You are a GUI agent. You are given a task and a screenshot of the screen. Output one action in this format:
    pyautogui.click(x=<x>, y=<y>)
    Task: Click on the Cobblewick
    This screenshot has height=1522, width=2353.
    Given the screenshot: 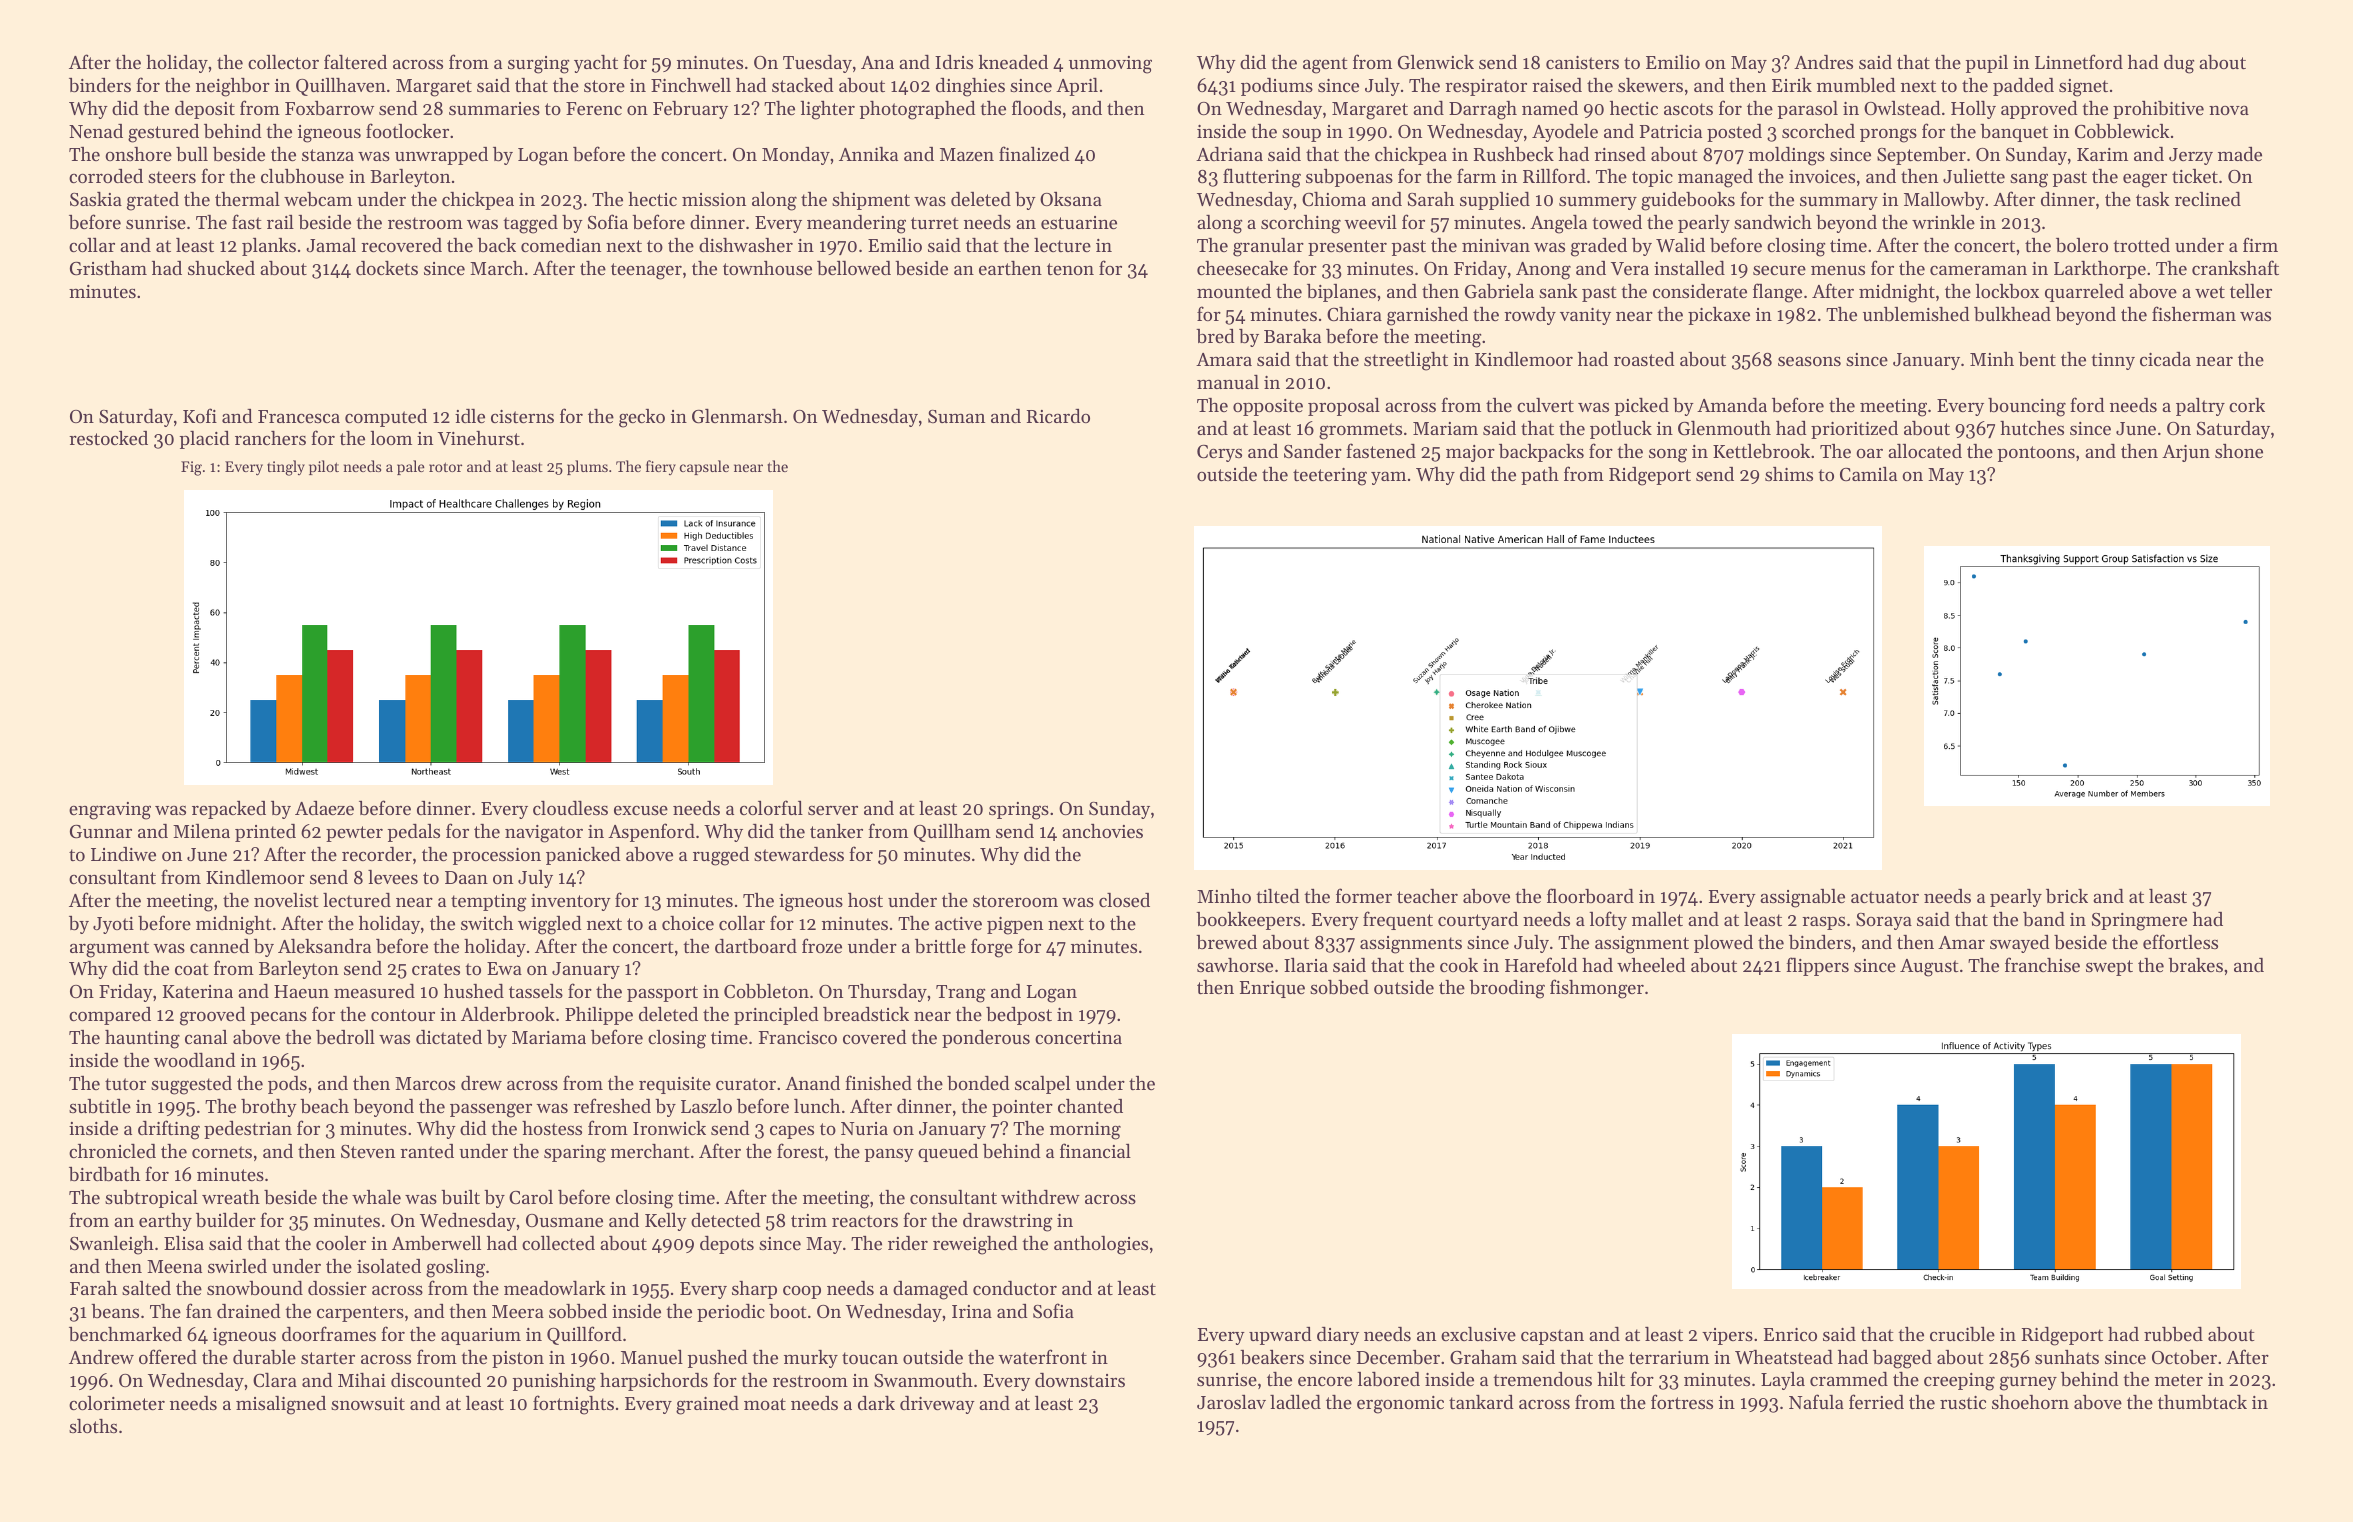 What is the action you would take?
    pyautogui.click(x=2122, y=131)
